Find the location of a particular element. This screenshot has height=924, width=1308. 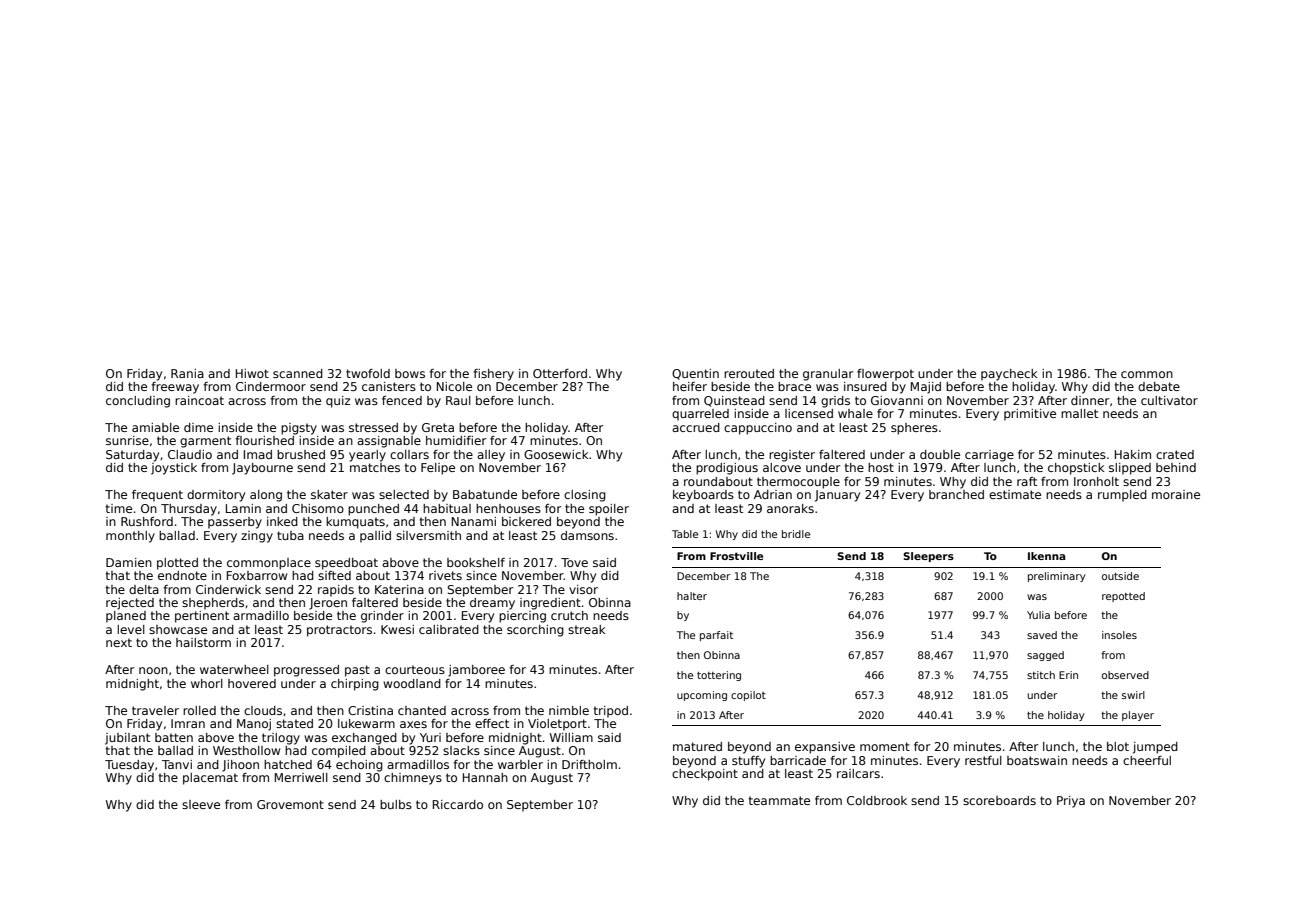

Tuesday is located at coordinates (129, 766).
